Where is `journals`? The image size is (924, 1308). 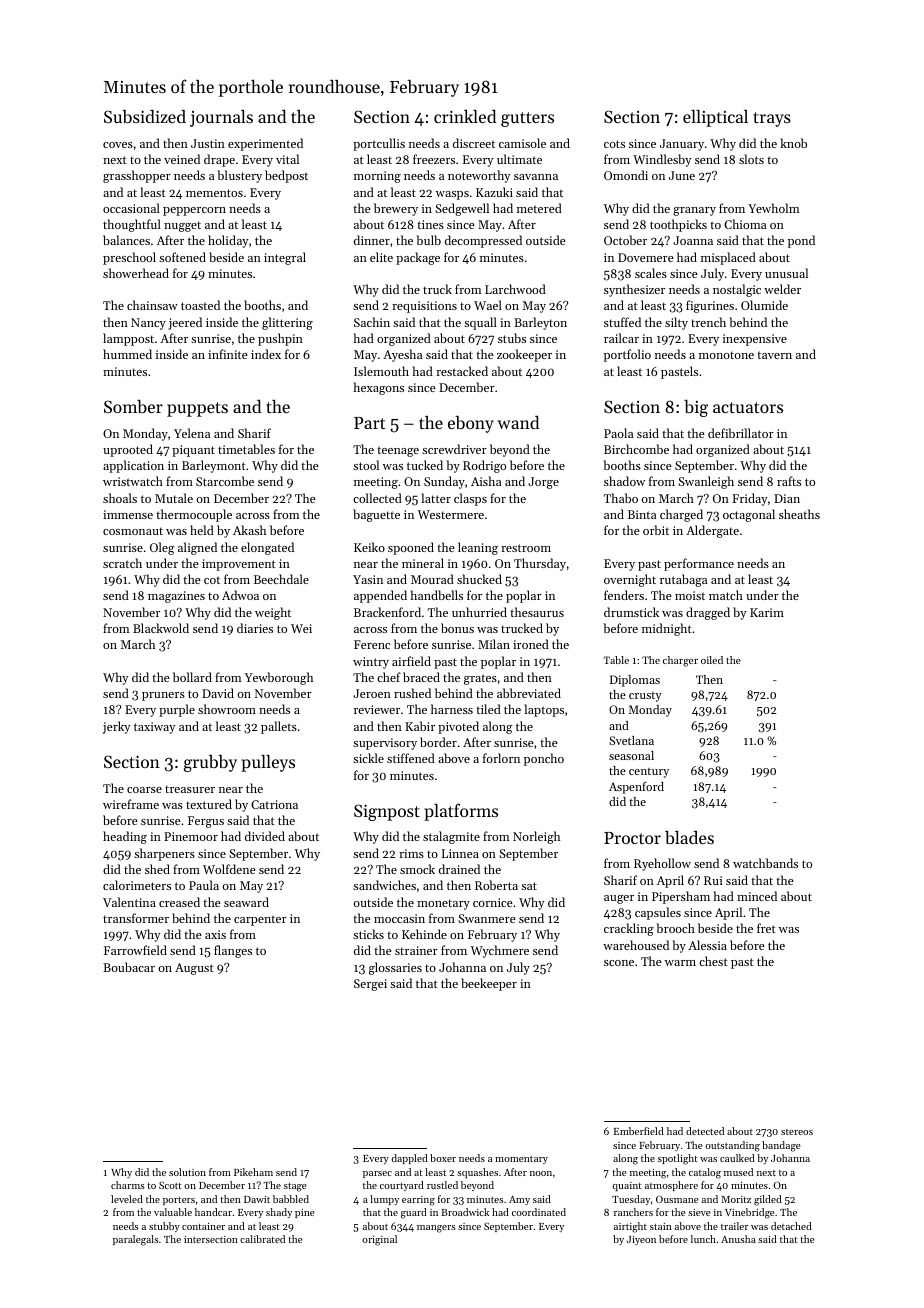 journals is located at coordinates (221, 118).
